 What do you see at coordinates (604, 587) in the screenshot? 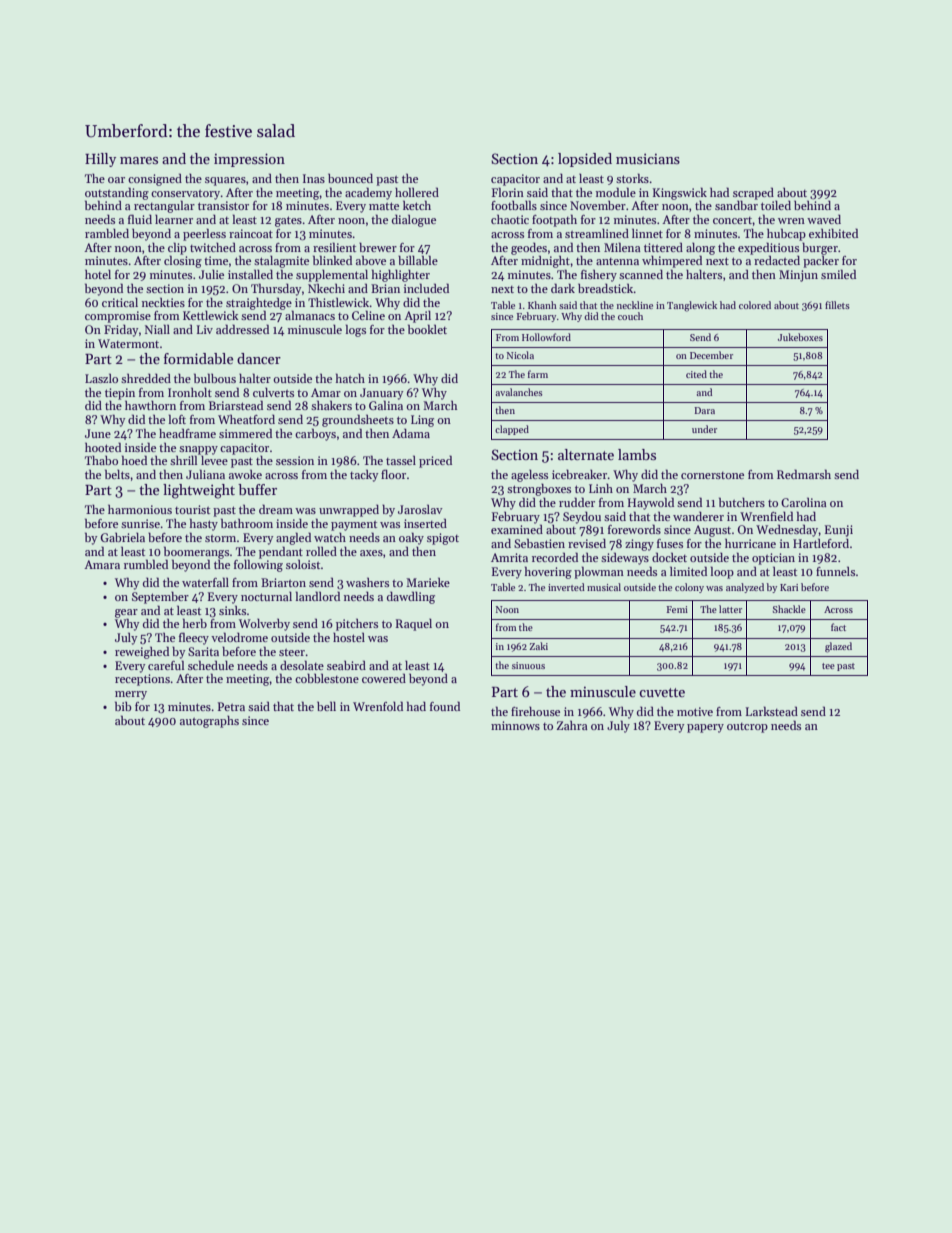
I see `musical` at bounding box center [604, 587].
